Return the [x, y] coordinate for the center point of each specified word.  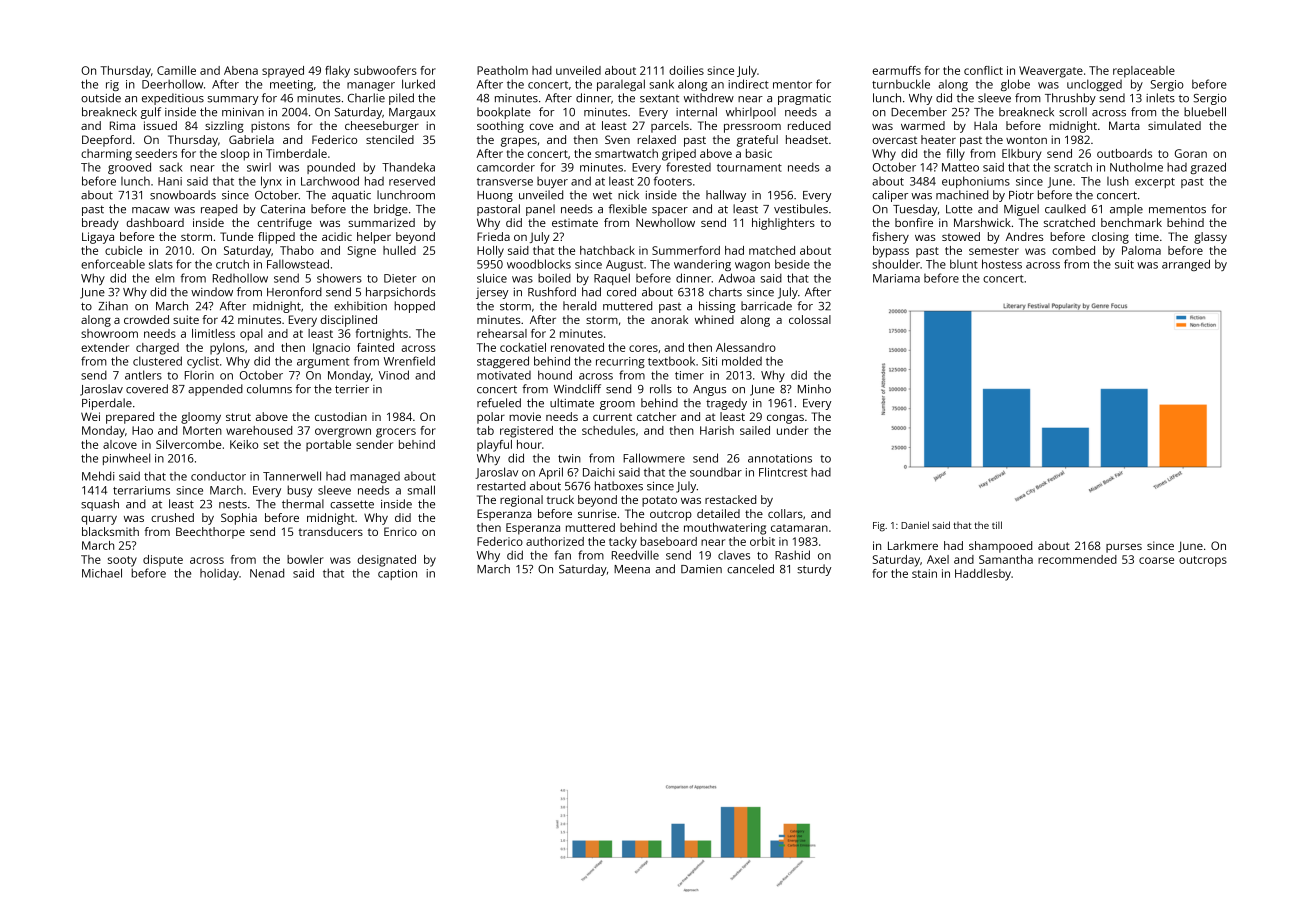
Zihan [113, 306]
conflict [983, 70]
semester [994, 251]
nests [233, 504]
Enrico [400, 531]
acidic [337, 236]
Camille [176, 70]
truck [560, 499]
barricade [766, 306]
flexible [628, 209]
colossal [810, 319]
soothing [500, 127]
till [997, 525]
